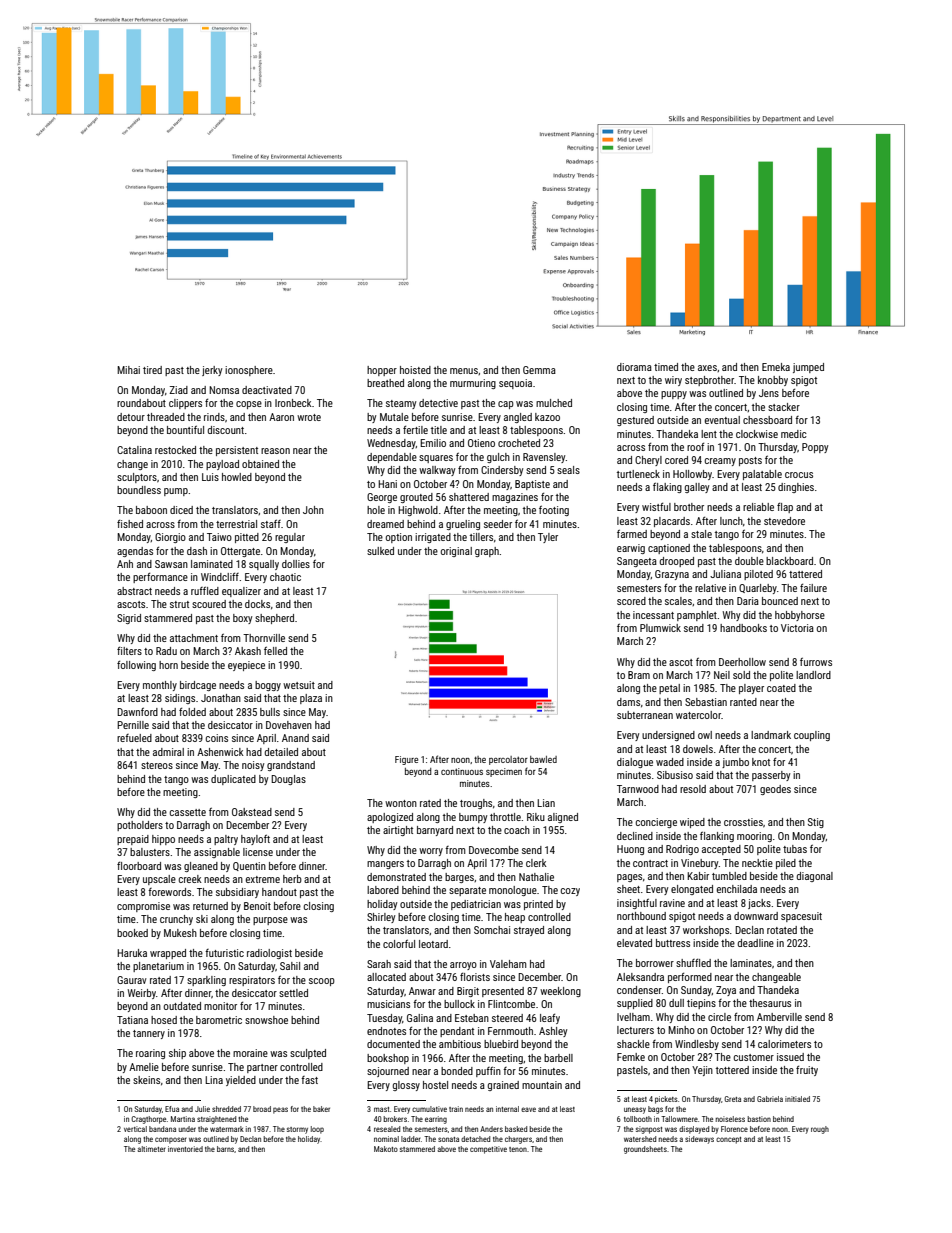  I want to click on borrower, so click(655, 963).
